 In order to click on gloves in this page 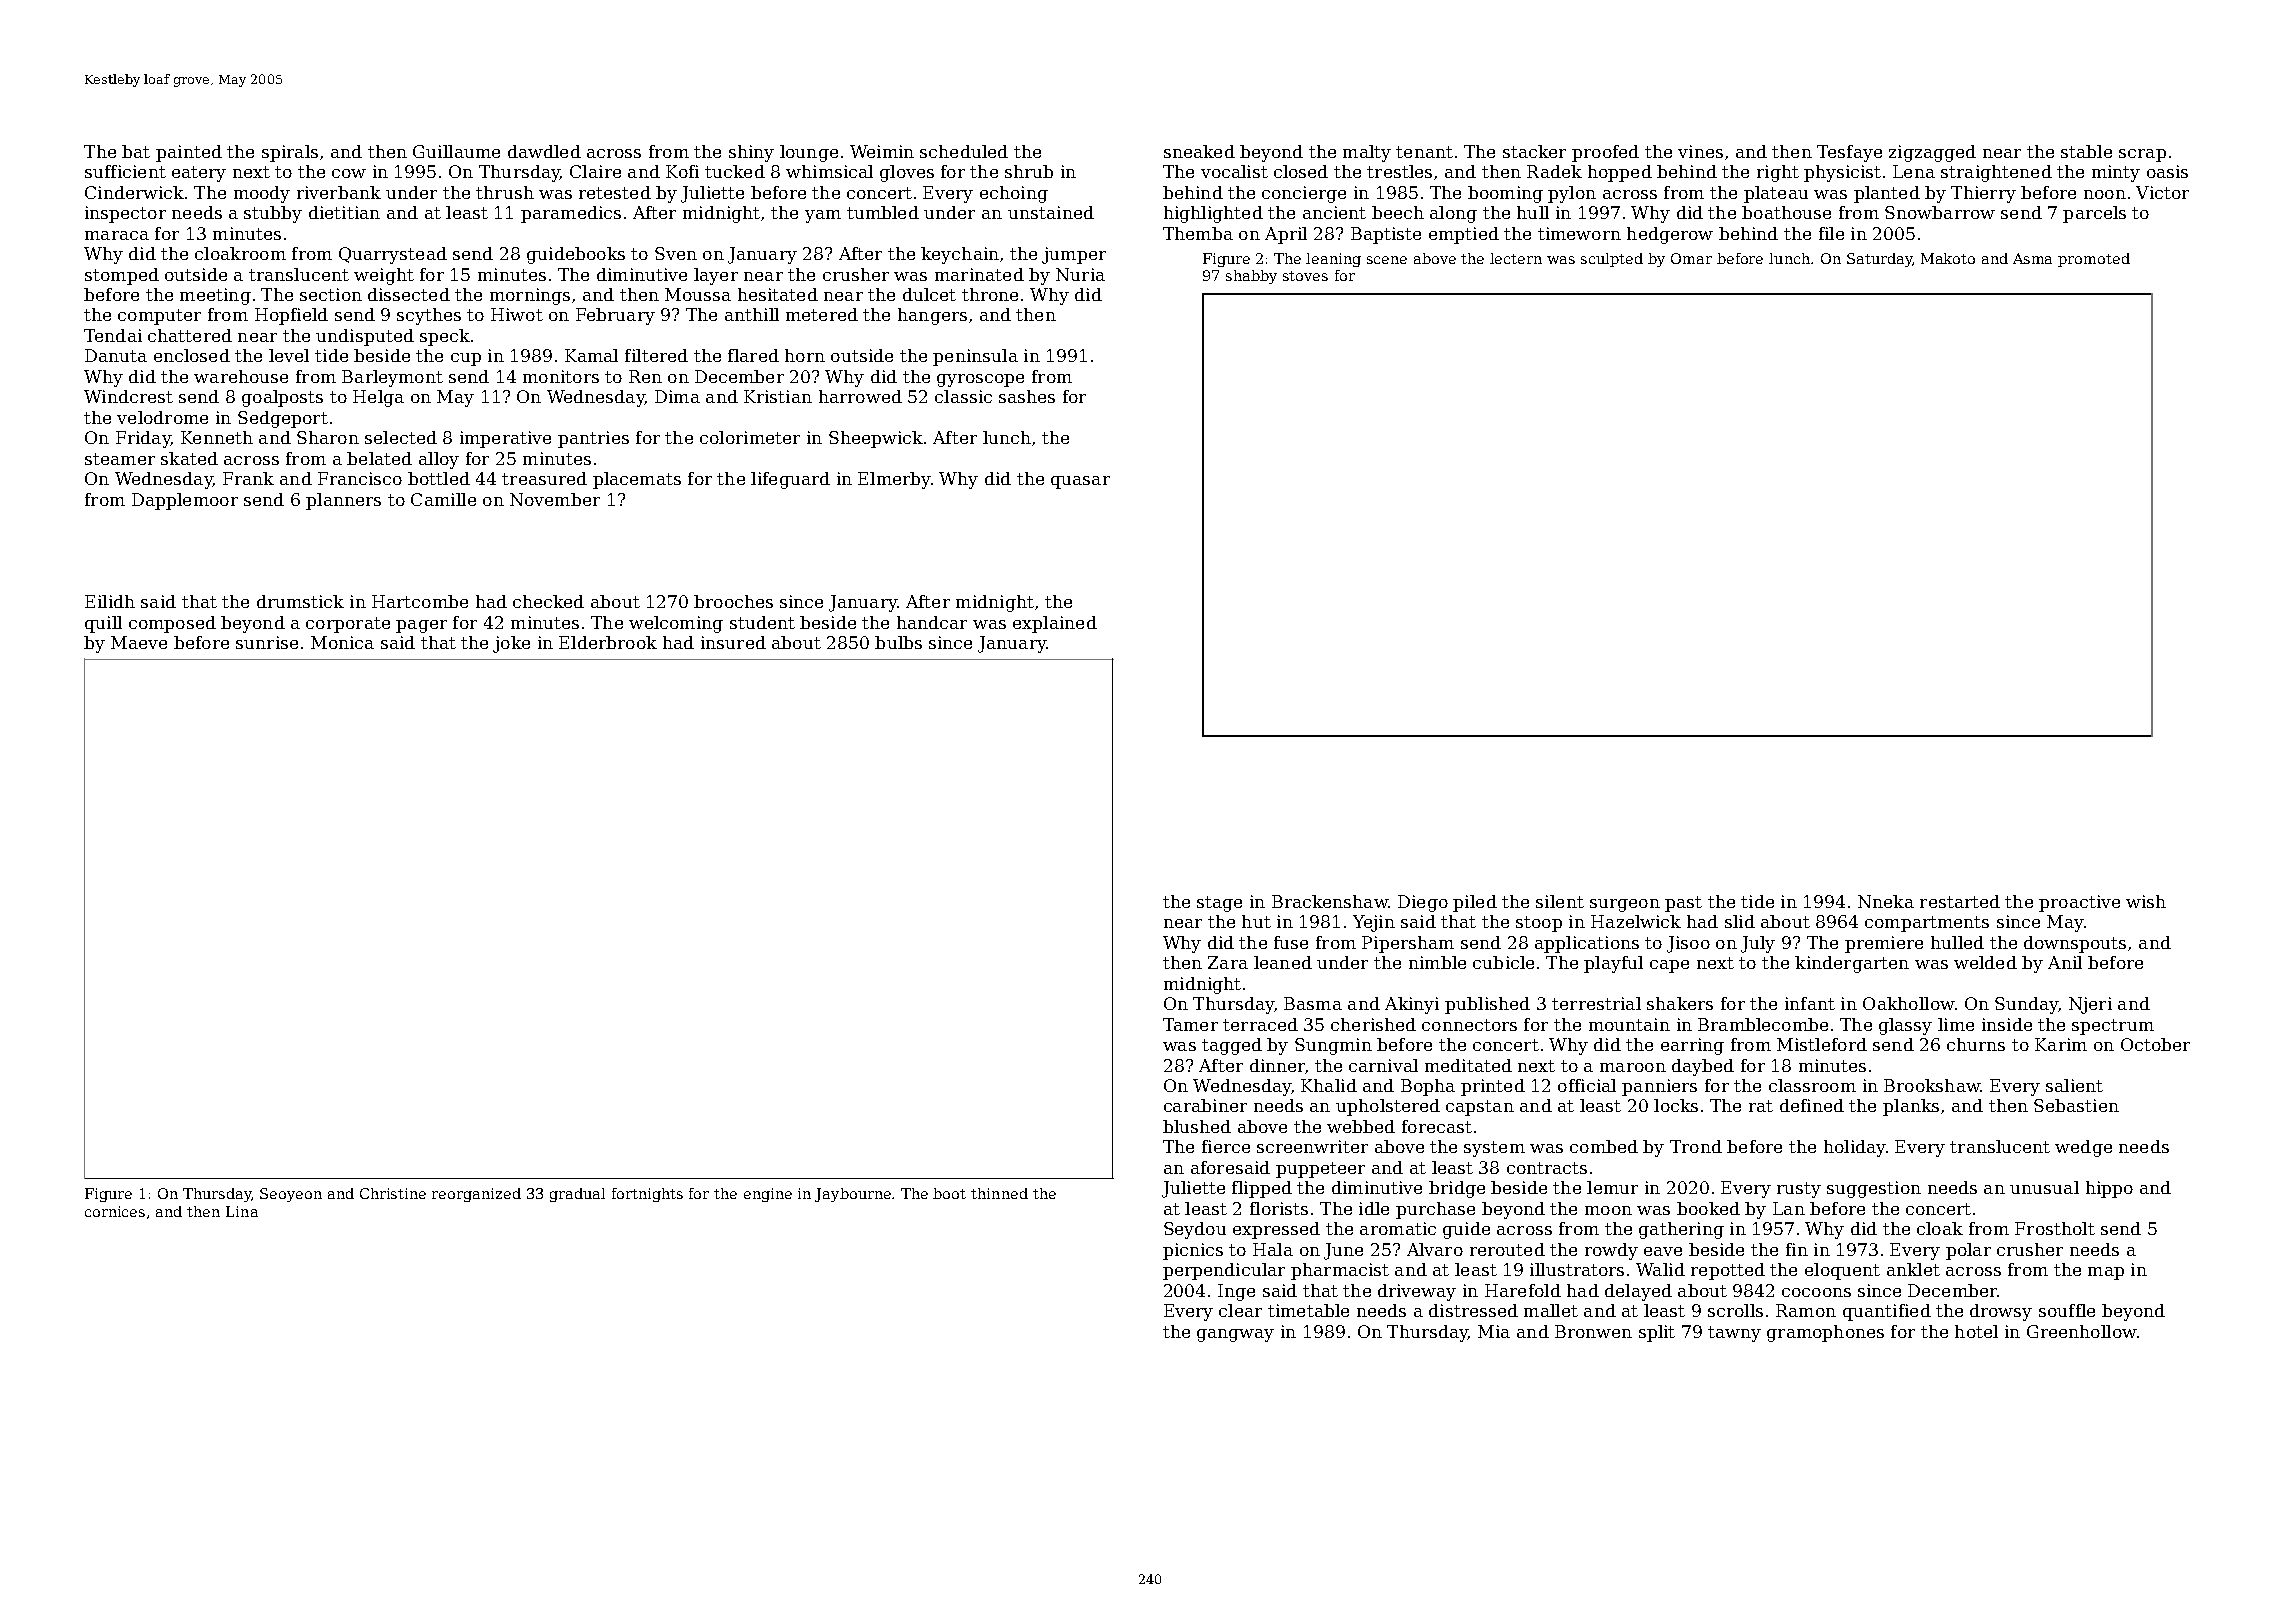, I will do `click(907, 173)`.
